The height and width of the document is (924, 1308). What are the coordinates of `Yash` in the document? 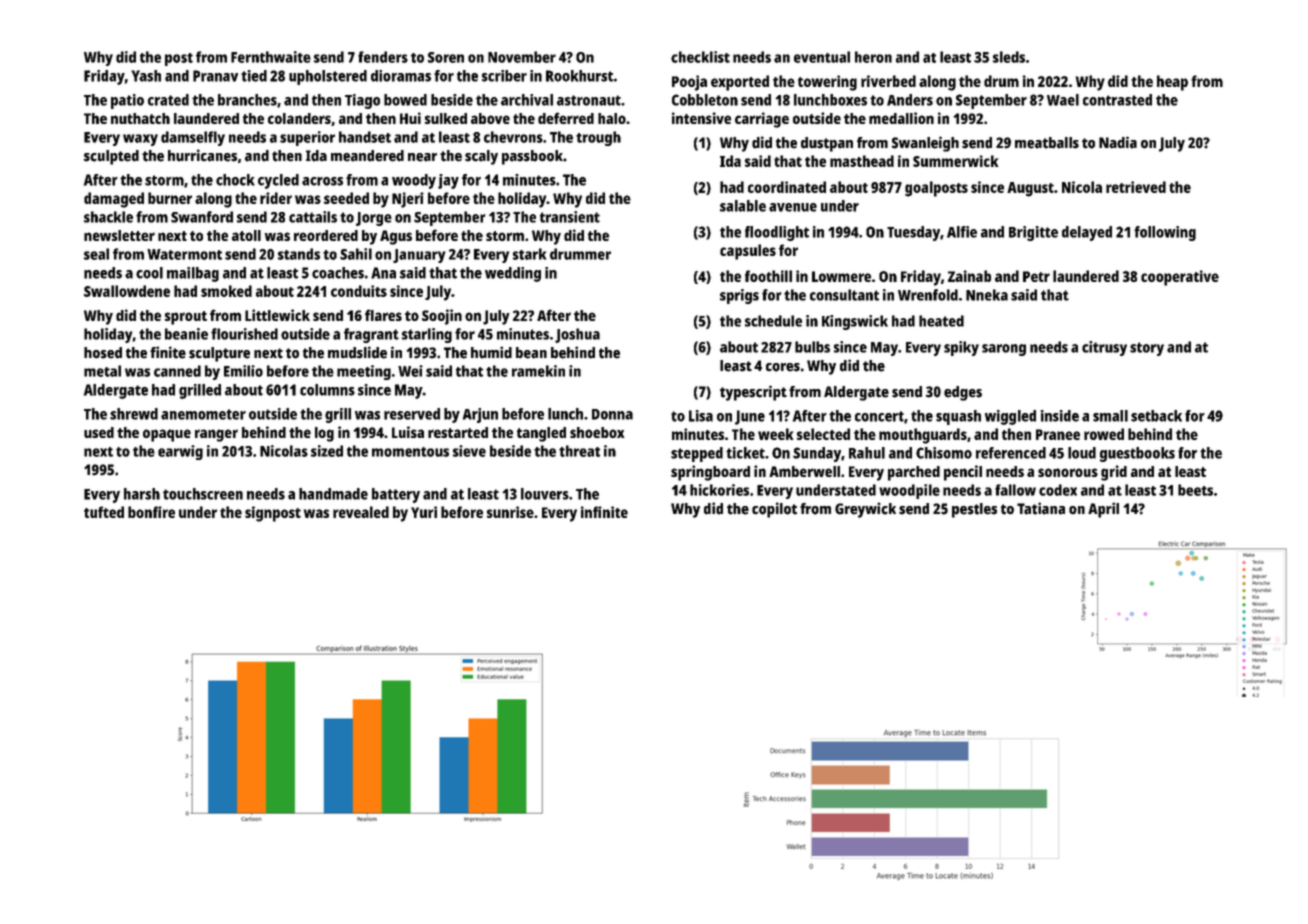 It's located at (146, 76).
